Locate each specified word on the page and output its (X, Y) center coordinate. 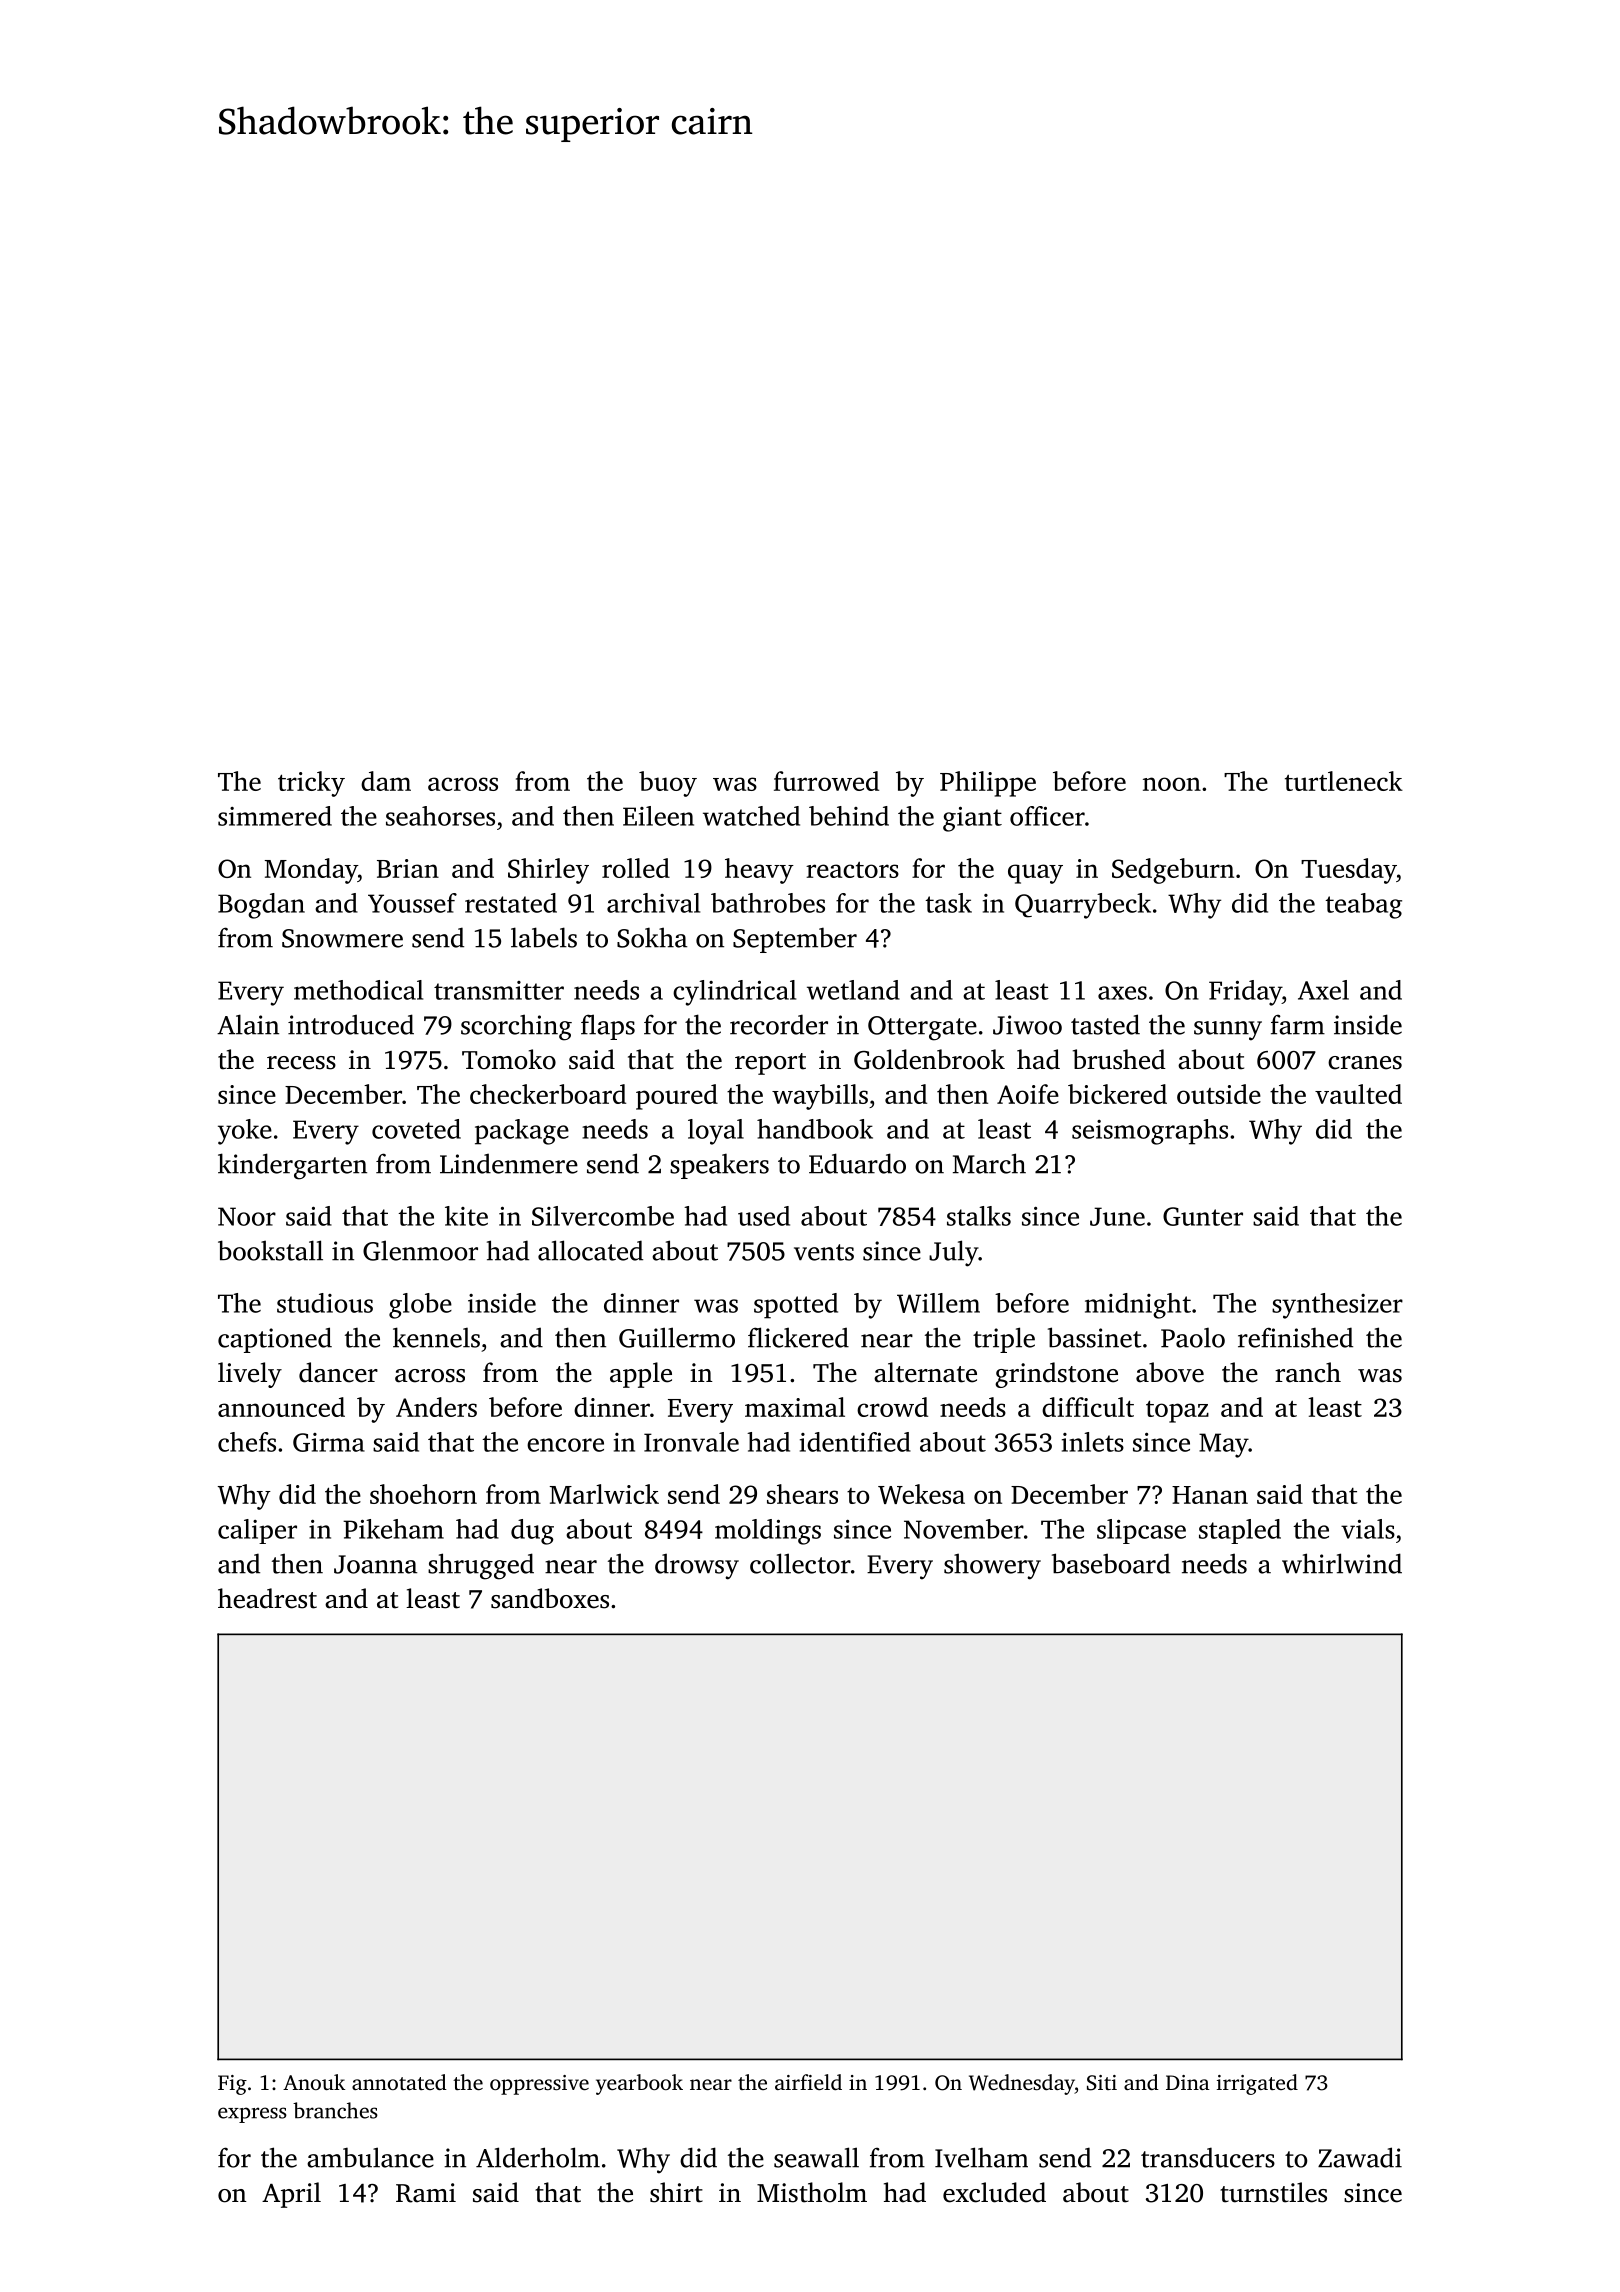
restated (511, 903)
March (989, 1163)
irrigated (1257, 2084)
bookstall (270, 1250)
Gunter (1203, 1216)
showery (992, 1566)
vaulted (1358, 1094)
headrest (267, 1598)
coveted (416, 1129)
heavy (759, 871)
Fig (232, 2085)
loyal (716, 1132)
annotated (399, 2082)
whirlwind (1342, 1563)
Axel (1323, 990)
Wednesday (1022, 2084)
